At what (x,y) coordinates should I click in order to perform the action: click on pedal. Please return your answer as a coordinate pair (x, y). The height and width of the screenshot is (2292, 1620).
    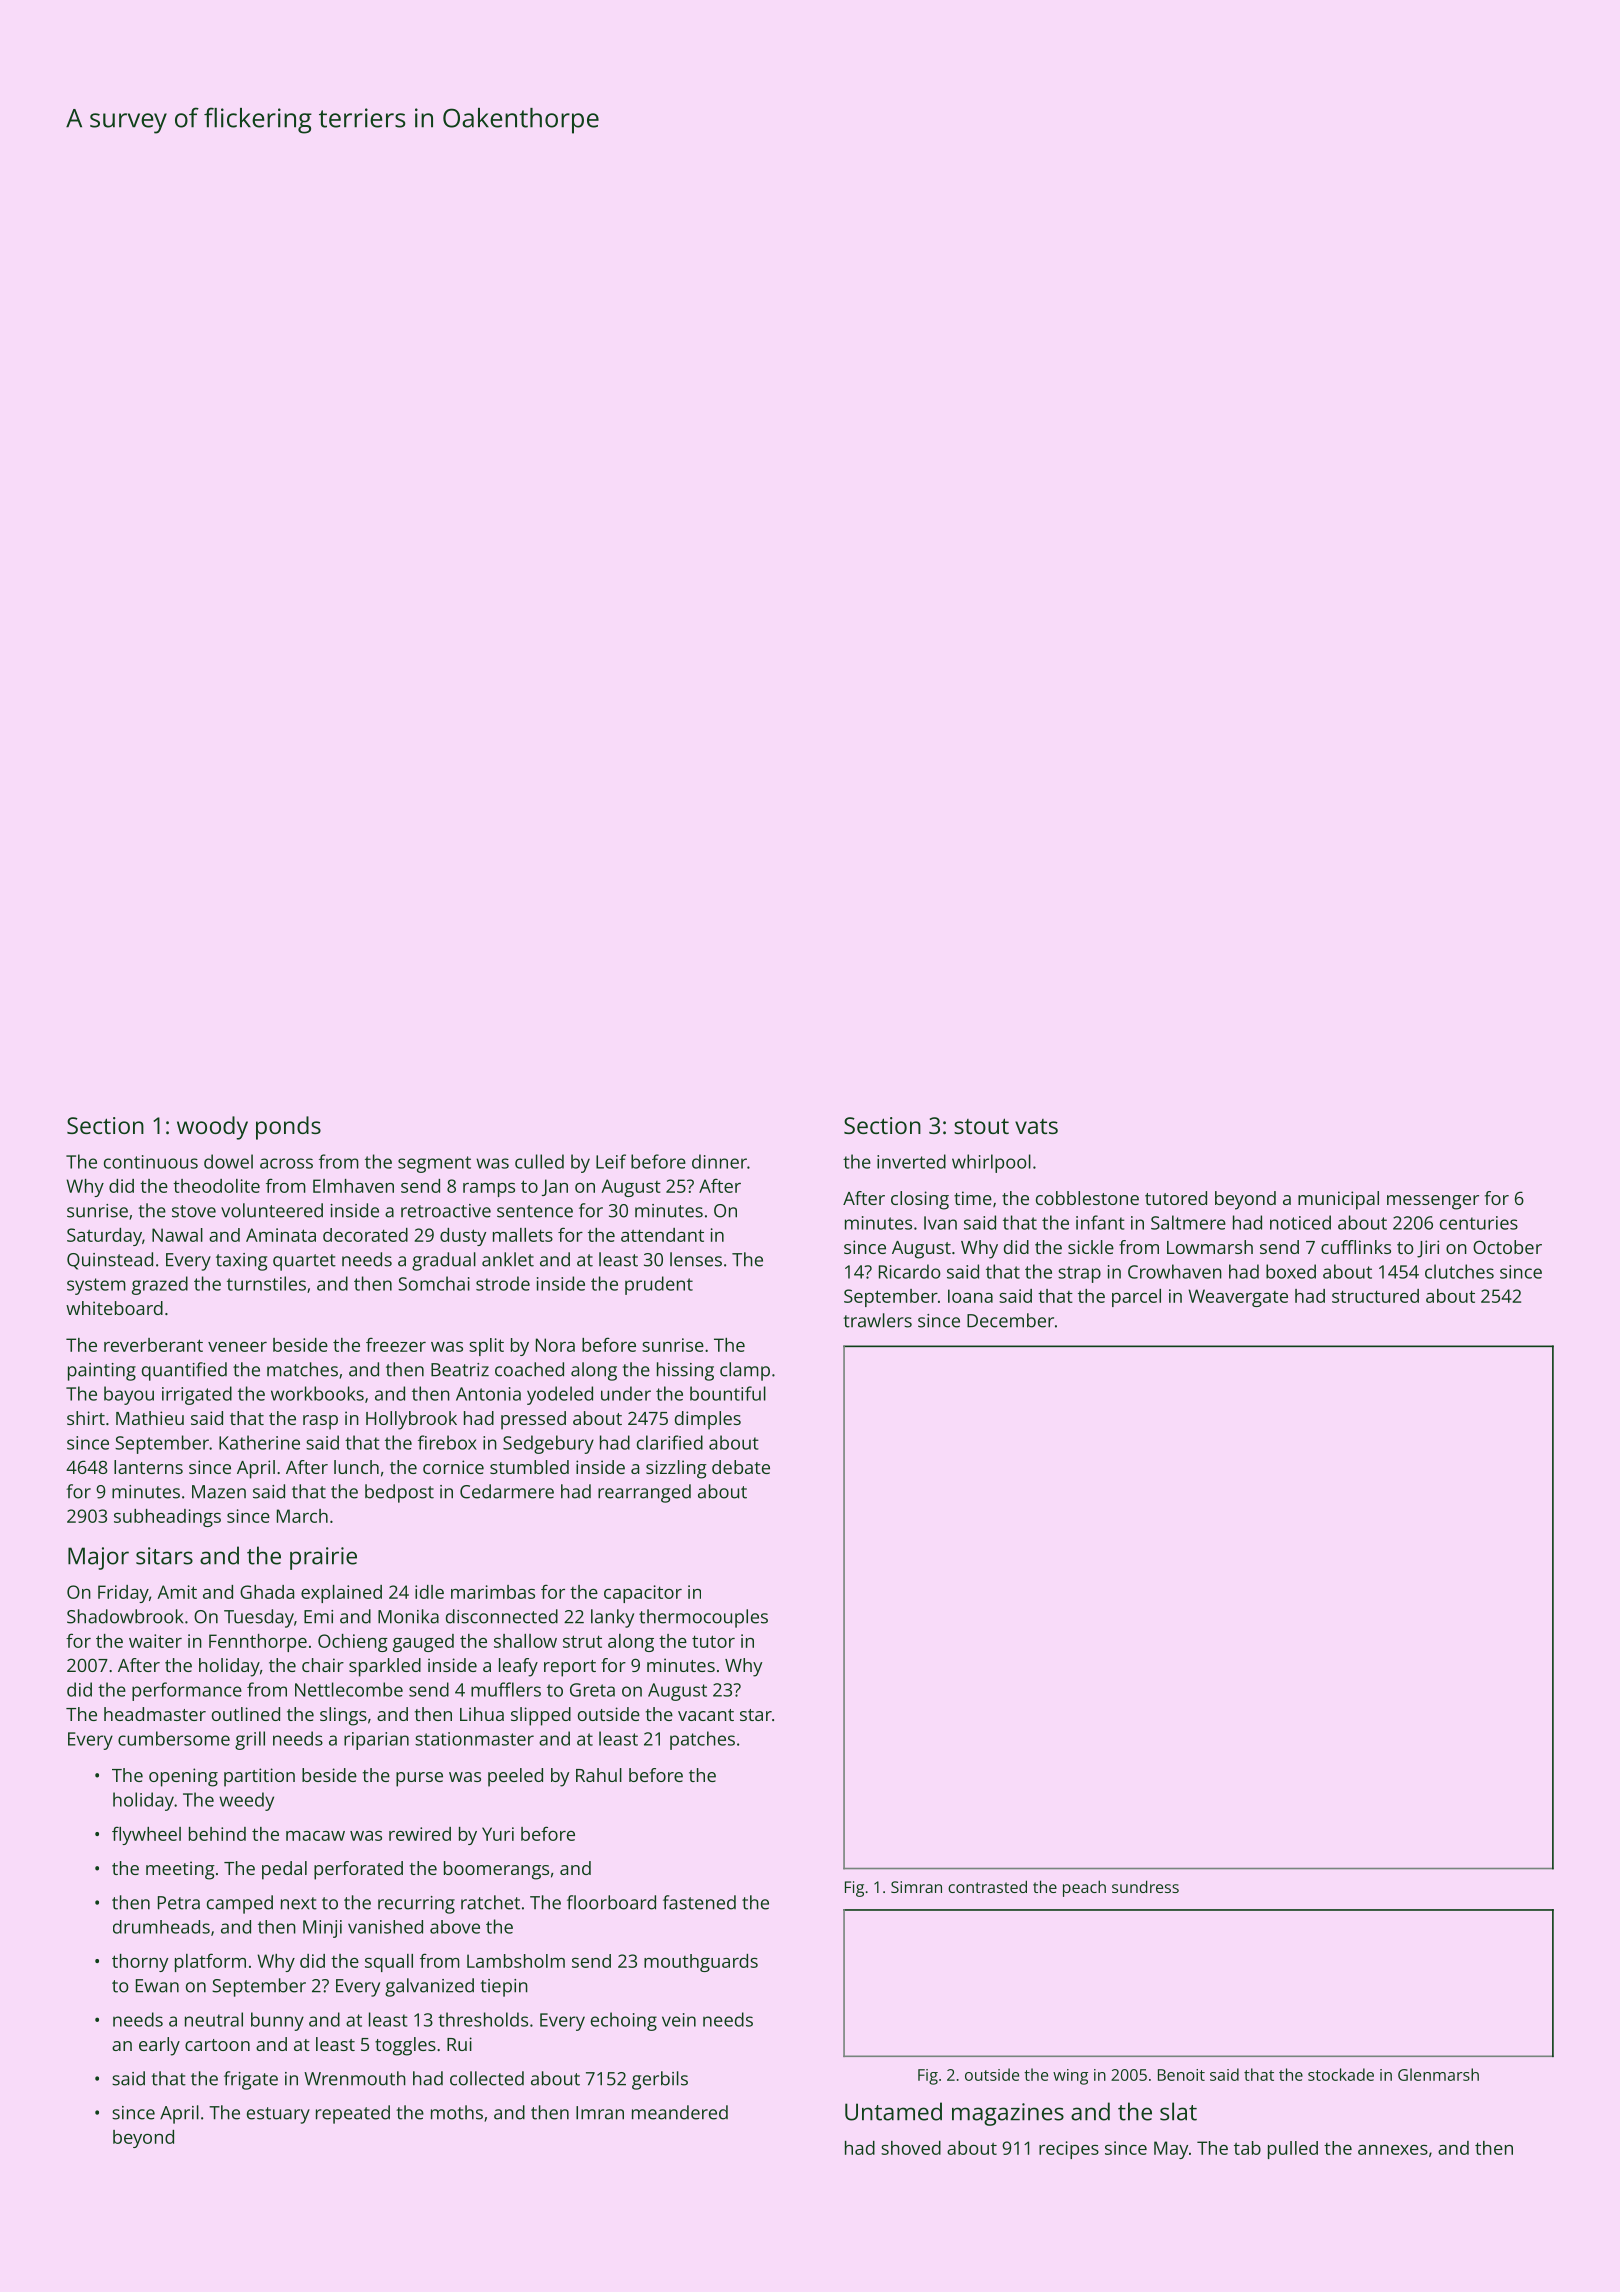
    Looking at the image, I should click on (284, 1870).
